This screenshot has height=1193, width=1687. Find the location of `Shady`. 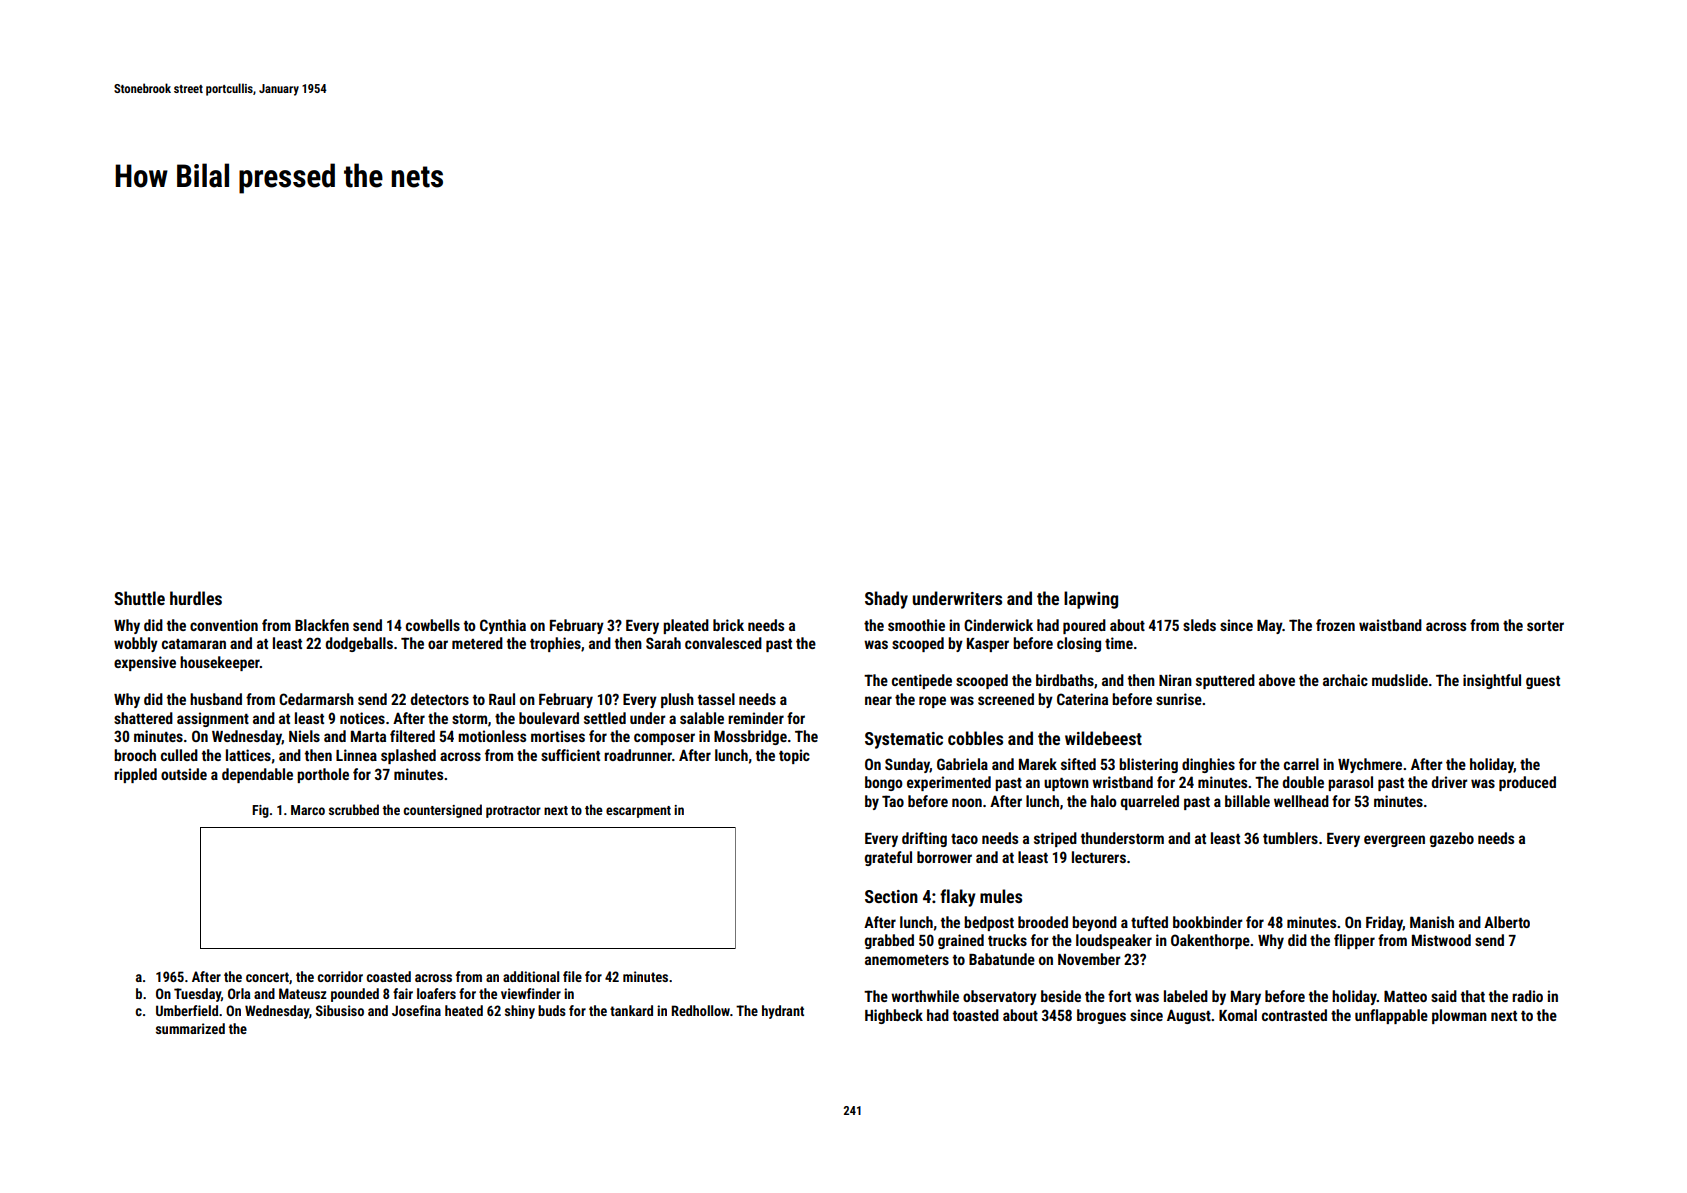

Shady is located at coordinates (886, 600).
